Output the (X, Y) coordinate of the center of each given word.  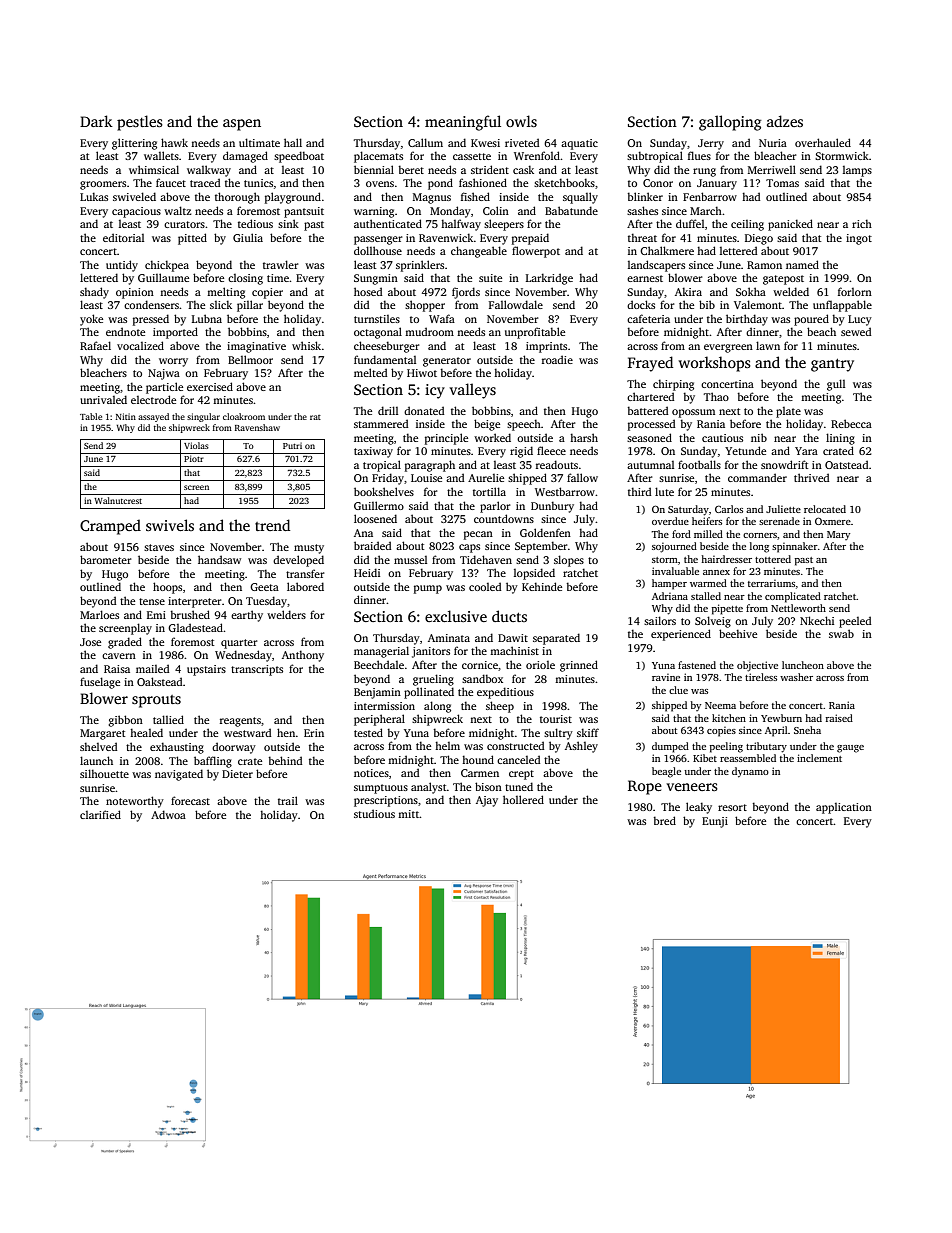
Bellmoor (250, 359)
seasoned (649, 437)
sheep (500, 707)
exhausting (177, 748)
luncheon (803, 665)
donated (424, 410)
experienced (681, 635)
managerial (381, 652)
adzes (785, 121)
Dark (96, 121)
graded (125, 643)
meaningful (463, 123)
